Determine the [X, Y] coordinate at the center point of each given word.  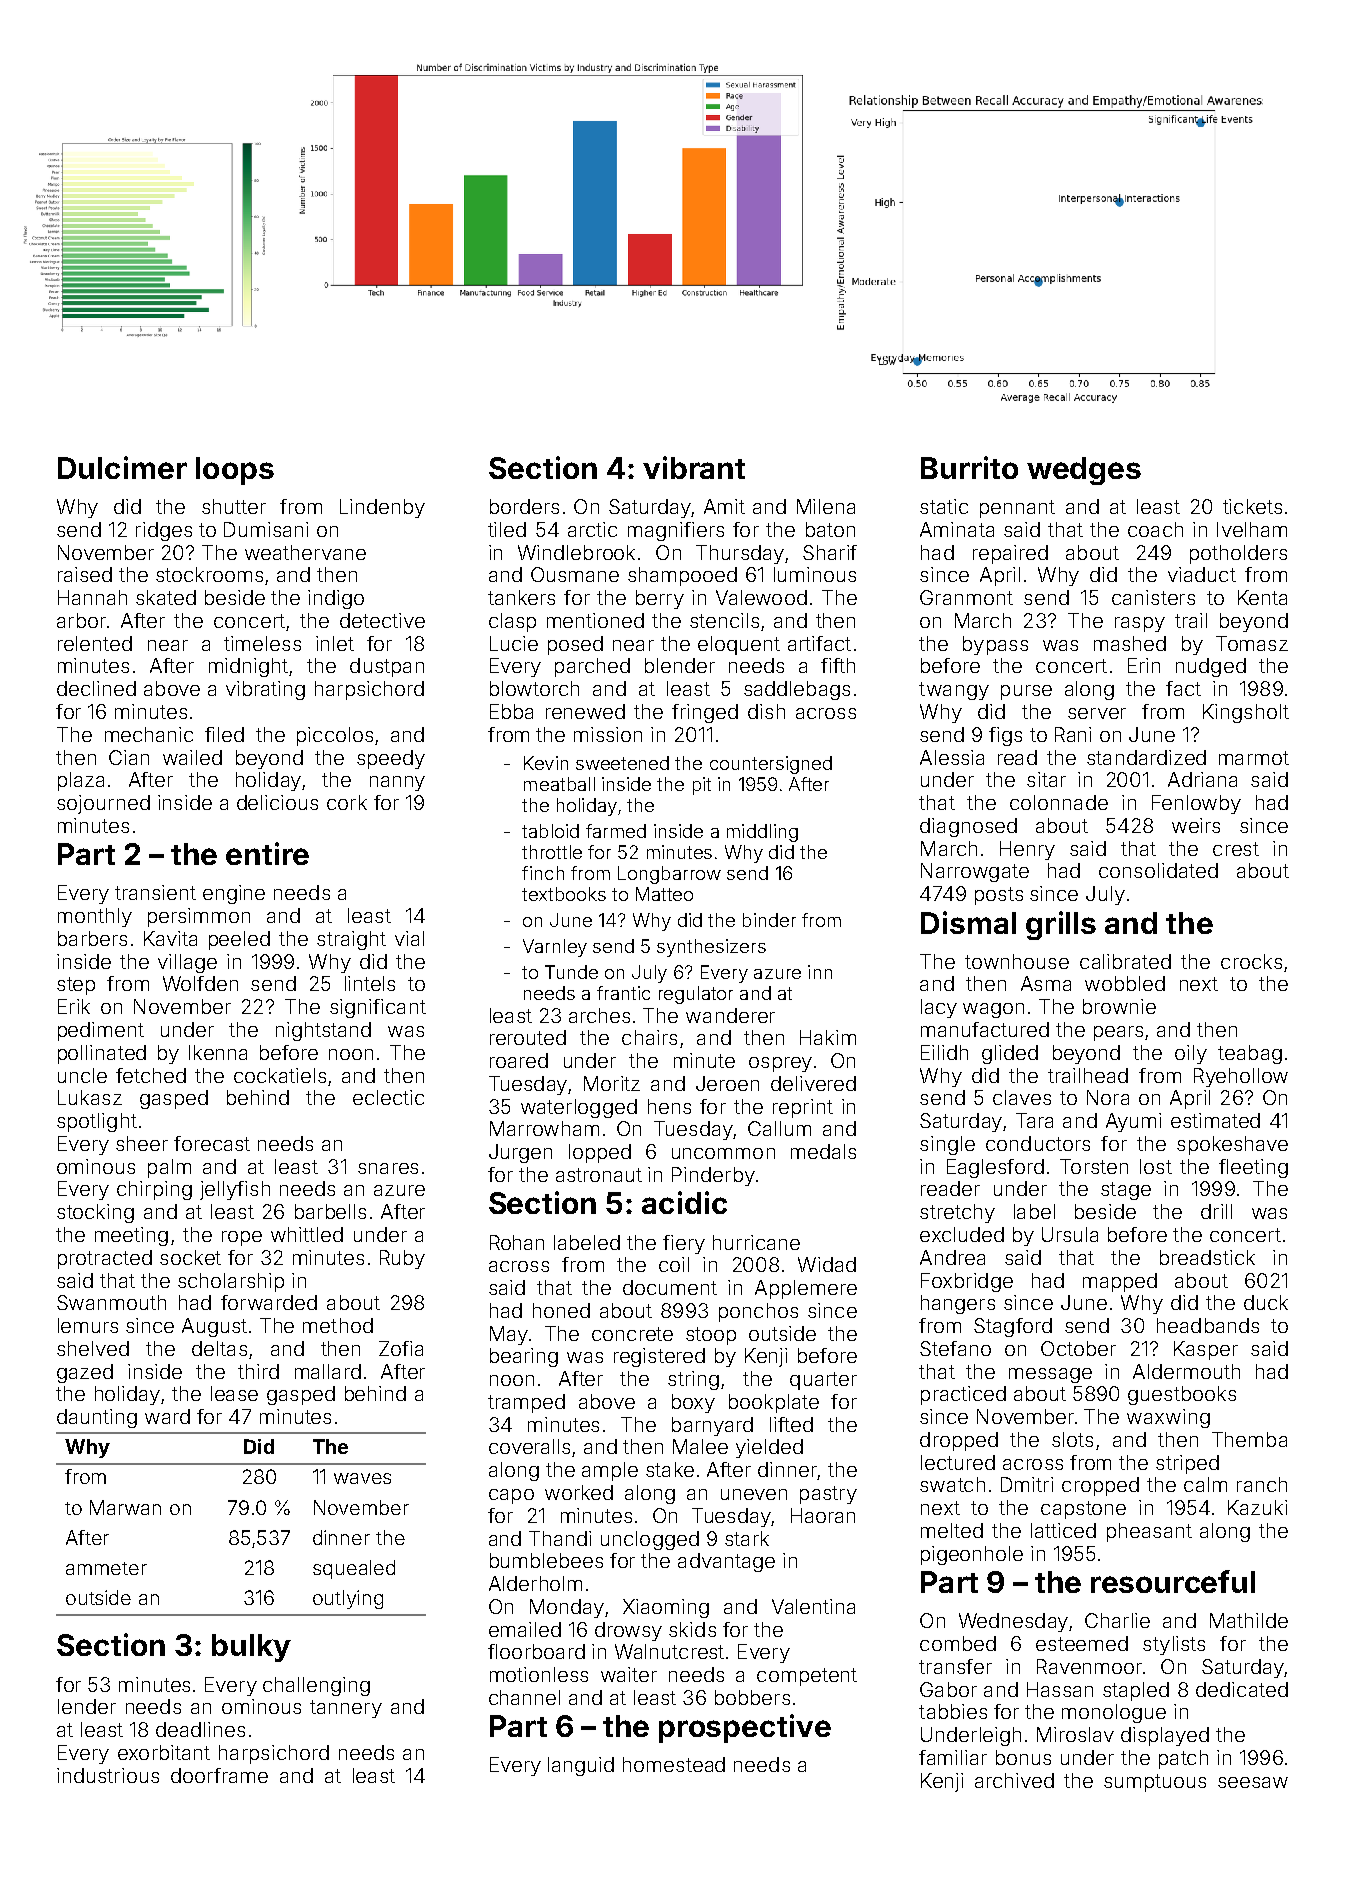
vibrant [694, 467]
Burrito [969, 467]
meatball [559, 784]
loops [235, 471]
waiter [629, 1674]
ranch [1262, 1484]
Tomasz [1252, 643]
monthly [95, 917]
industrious [108, 1775]
